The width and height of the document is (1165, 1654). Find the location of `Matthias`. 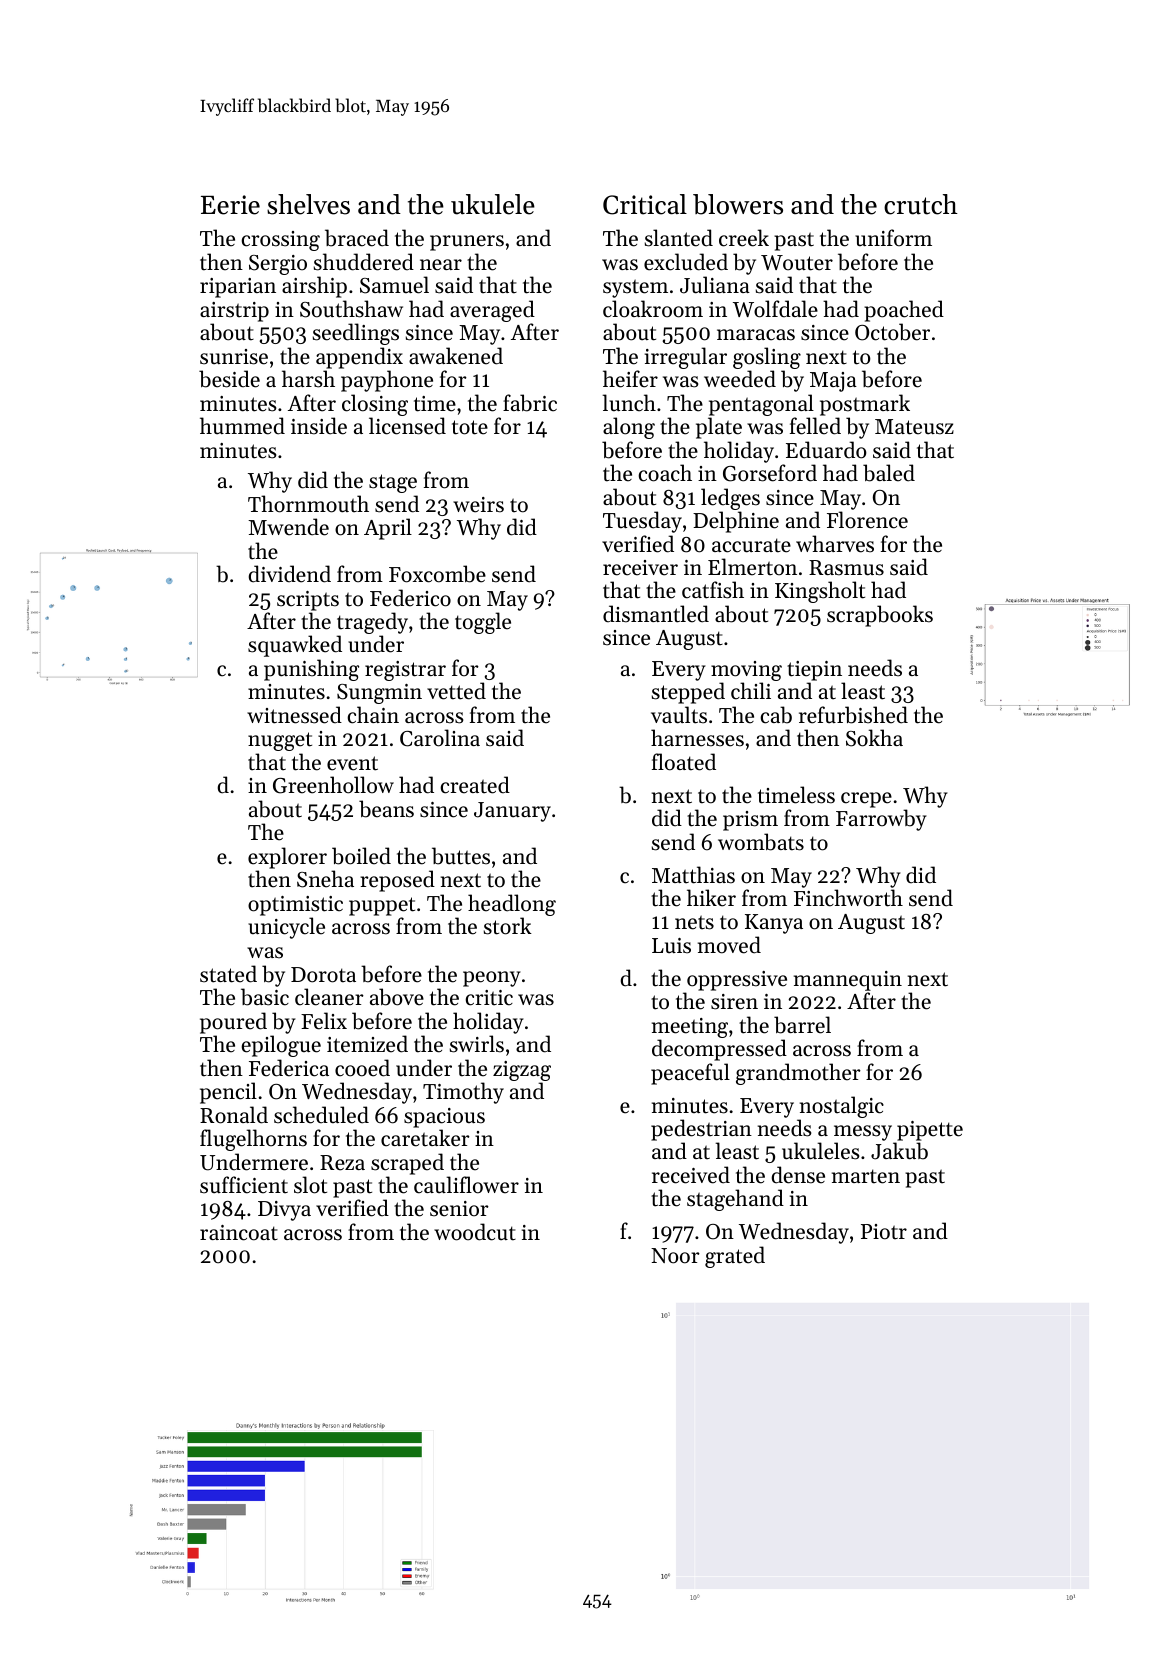

Matthias is located at coordinates (693, 875).
